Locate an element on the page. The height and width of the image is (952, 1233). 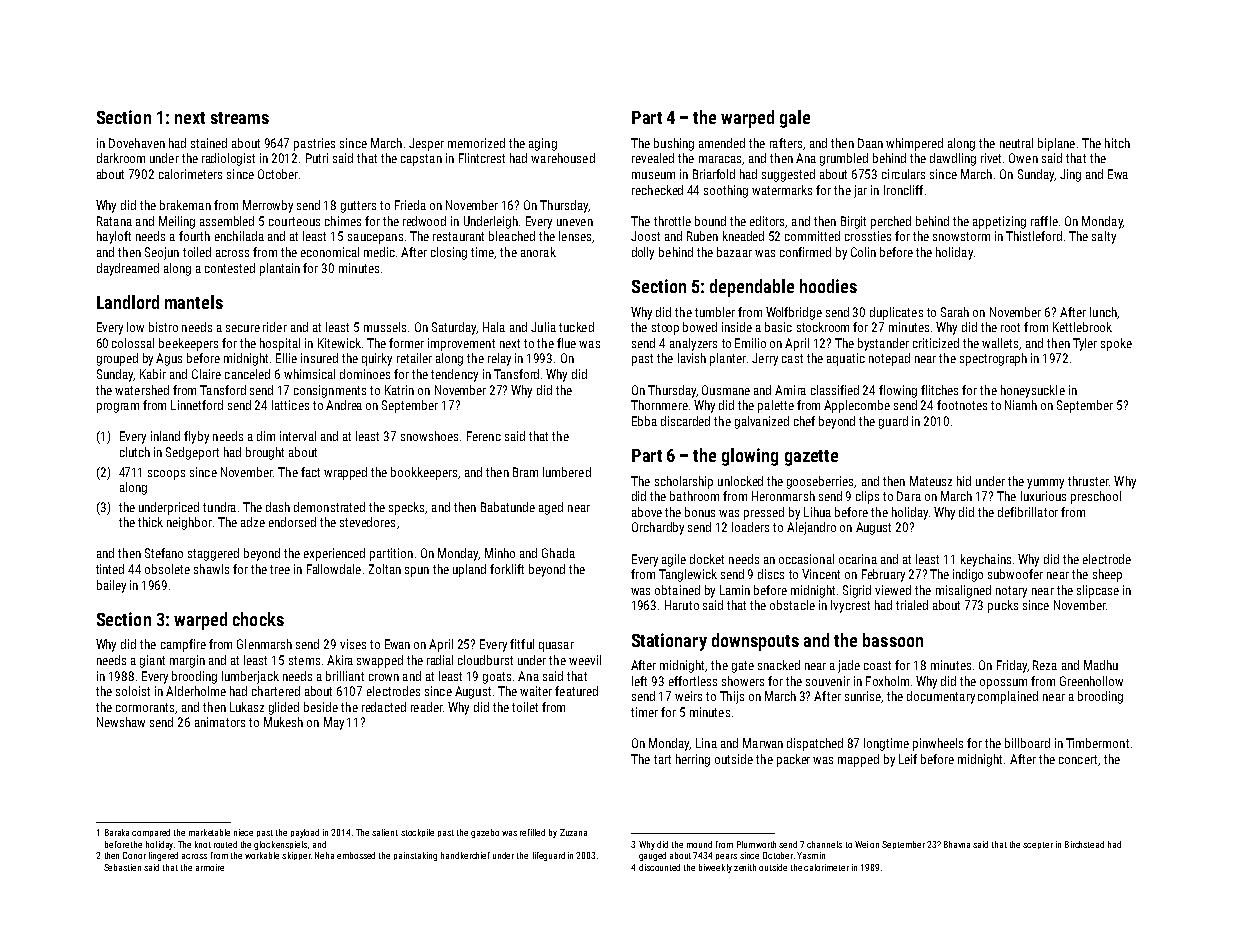
Ewan is located at coordinates (397, 644).
